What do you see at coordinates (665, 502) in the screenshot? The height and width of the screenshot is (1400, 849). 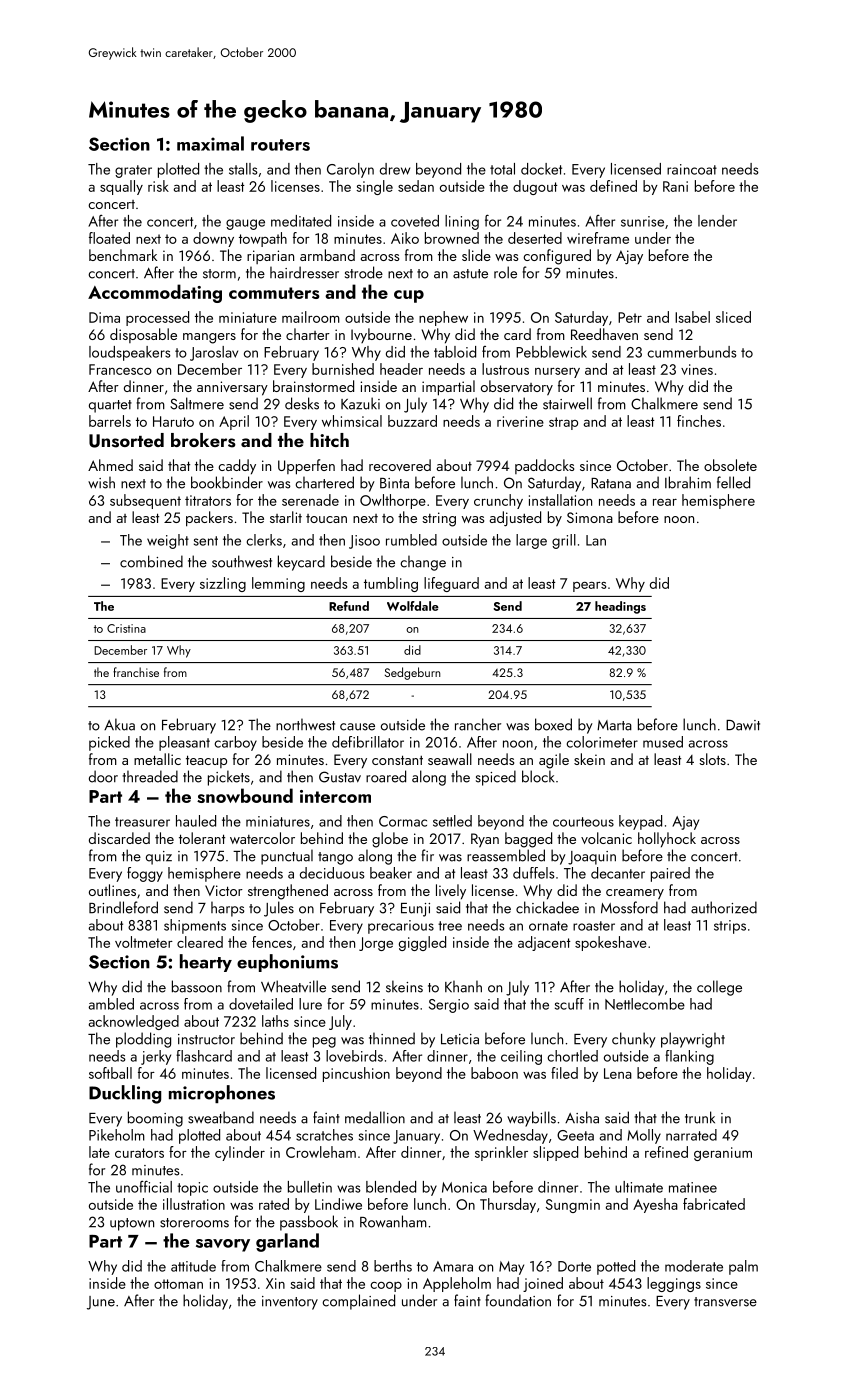 I see `rear` at bounding box center [665, 502].
